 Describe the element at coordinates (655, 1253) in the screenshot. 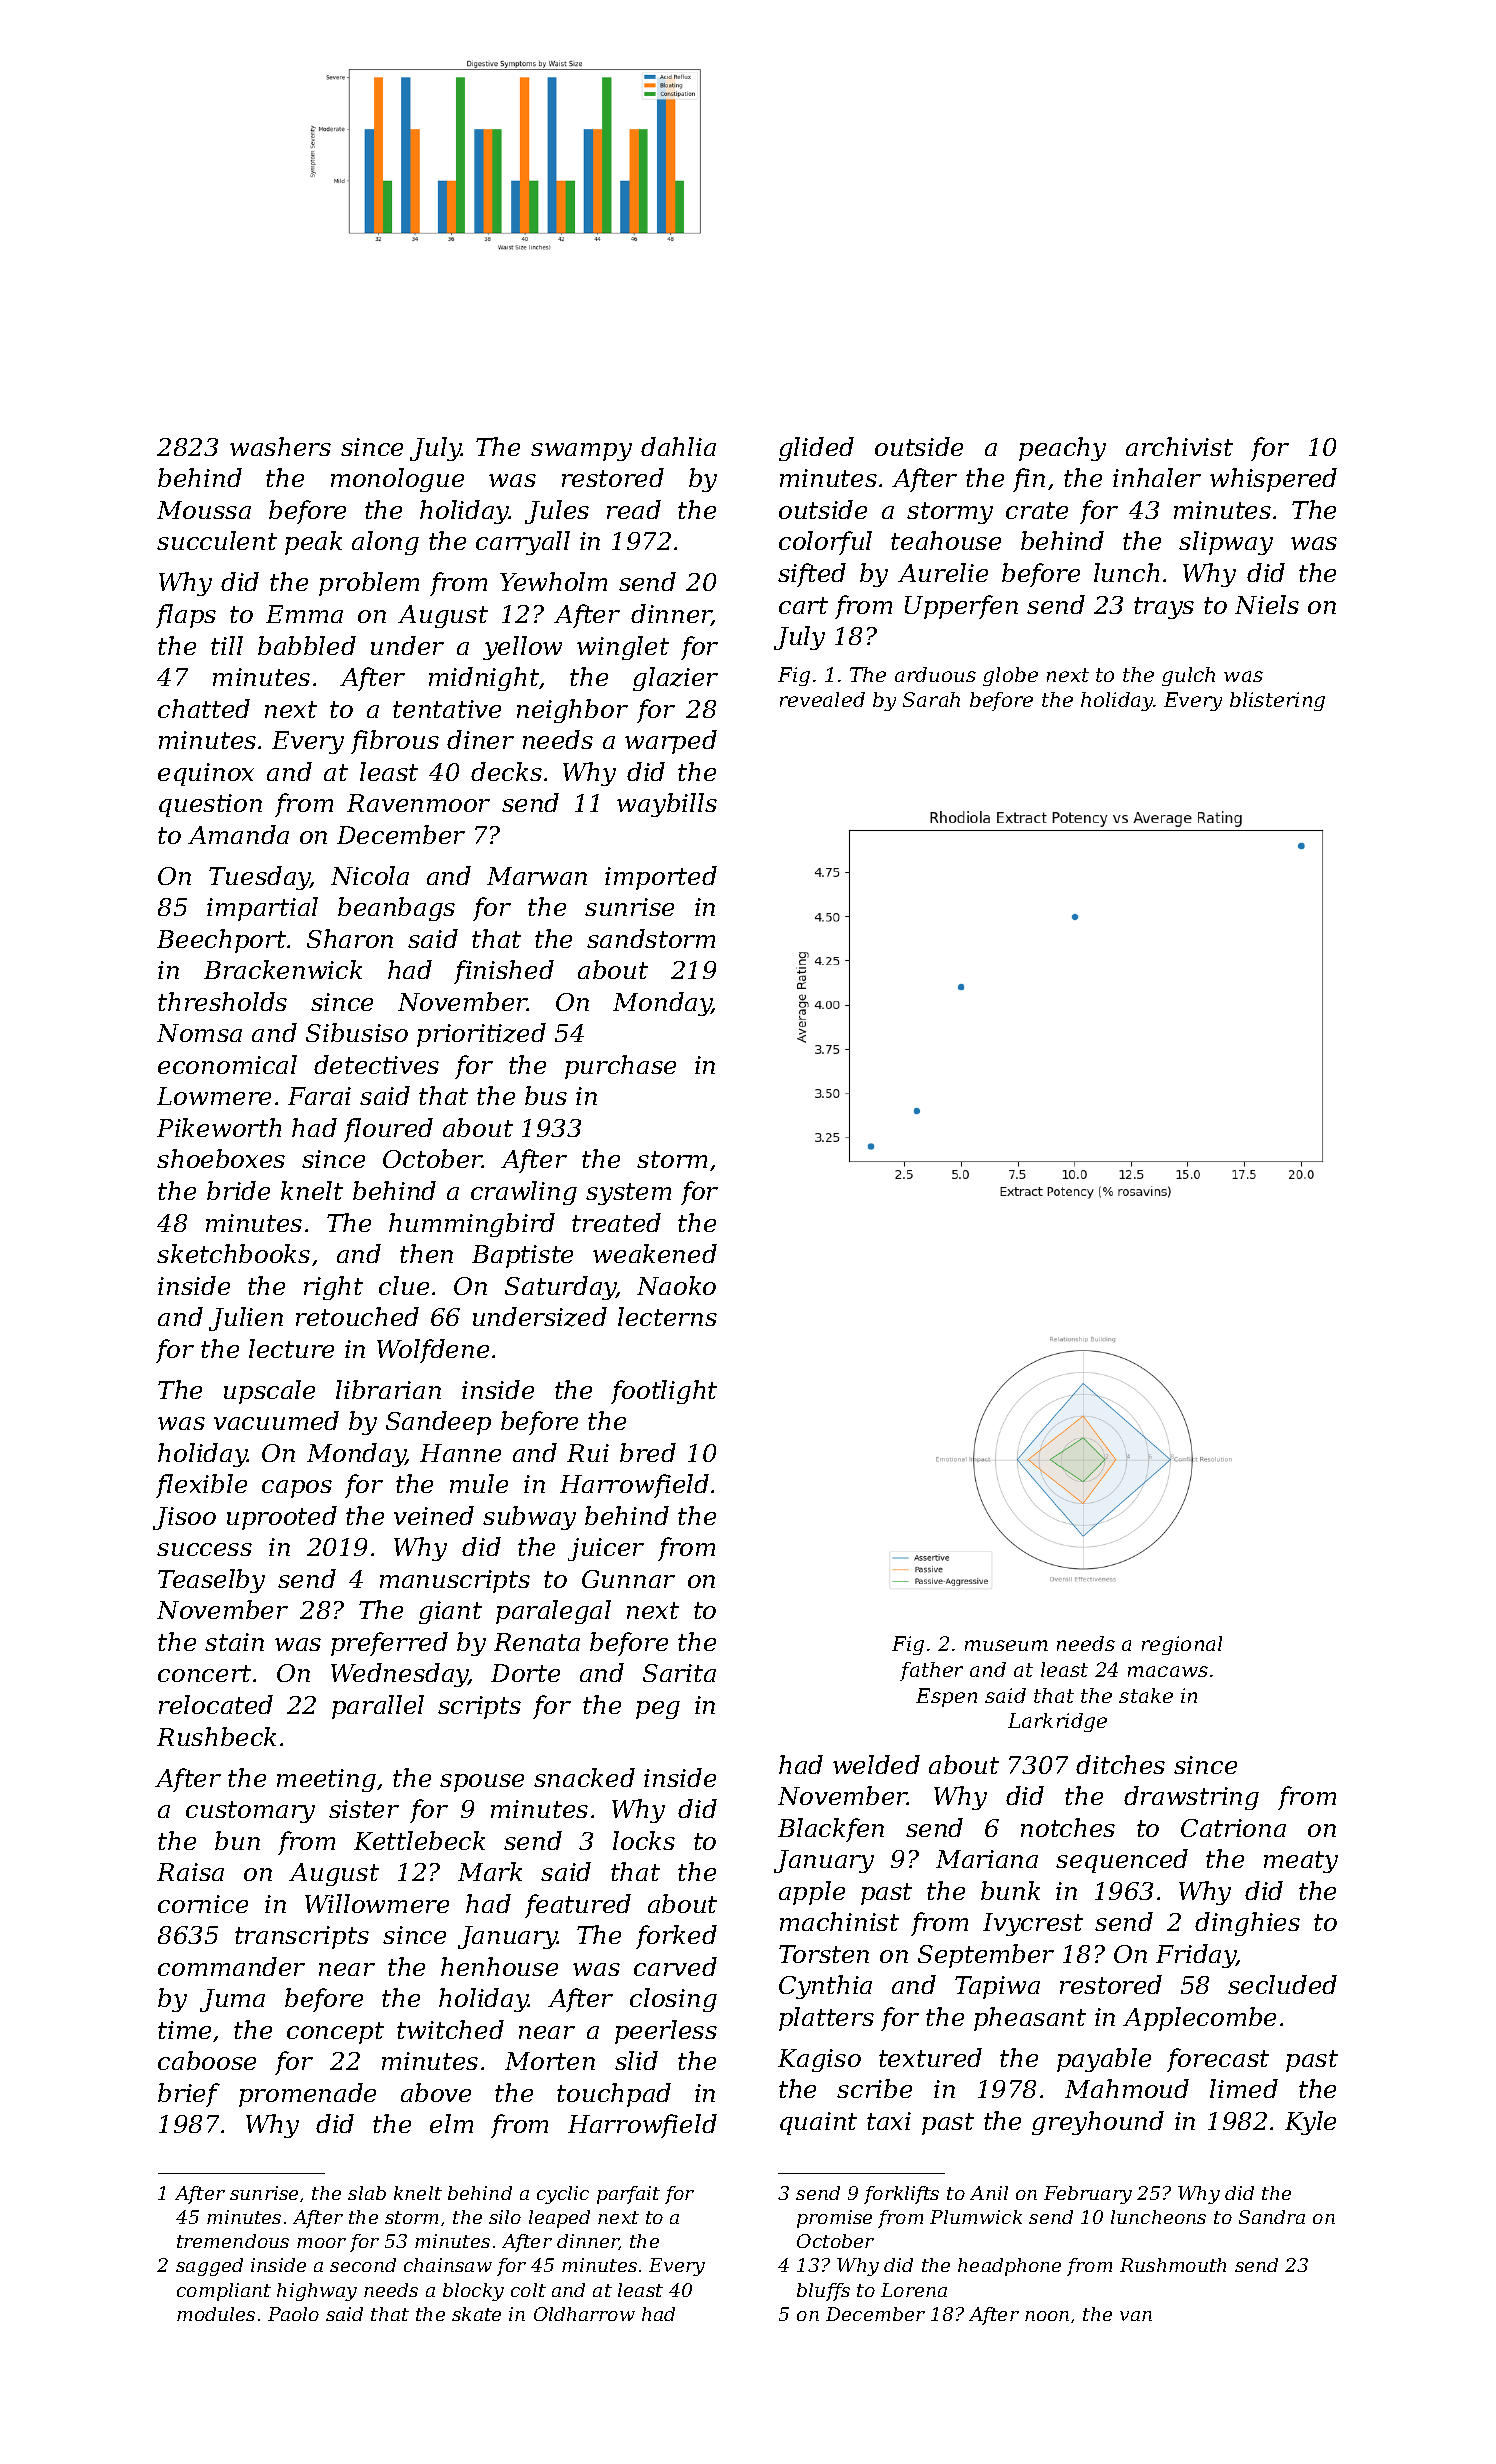

I see `weakened` at that location.
